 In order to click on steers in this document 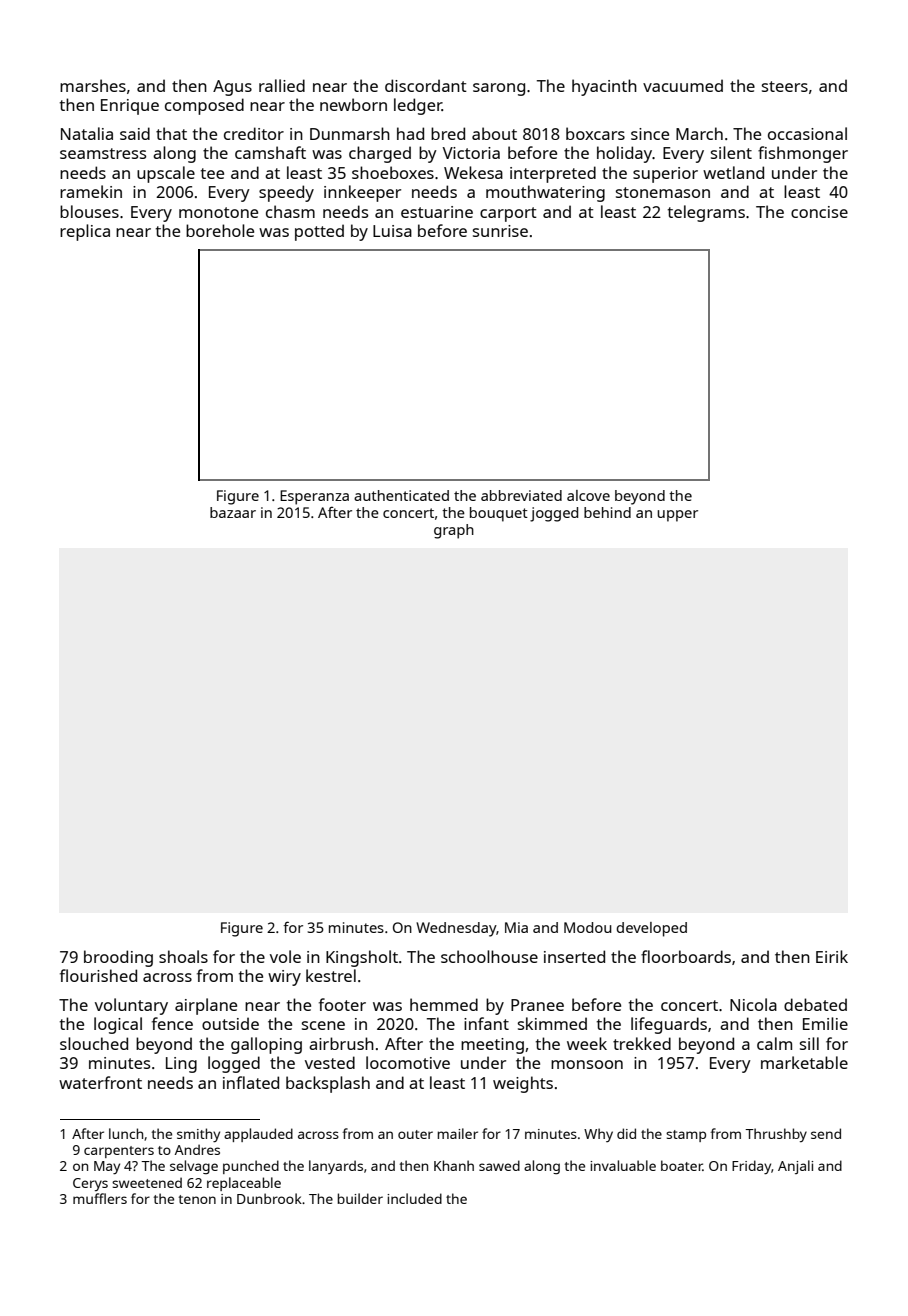, I will do `click(785, 86)`.
